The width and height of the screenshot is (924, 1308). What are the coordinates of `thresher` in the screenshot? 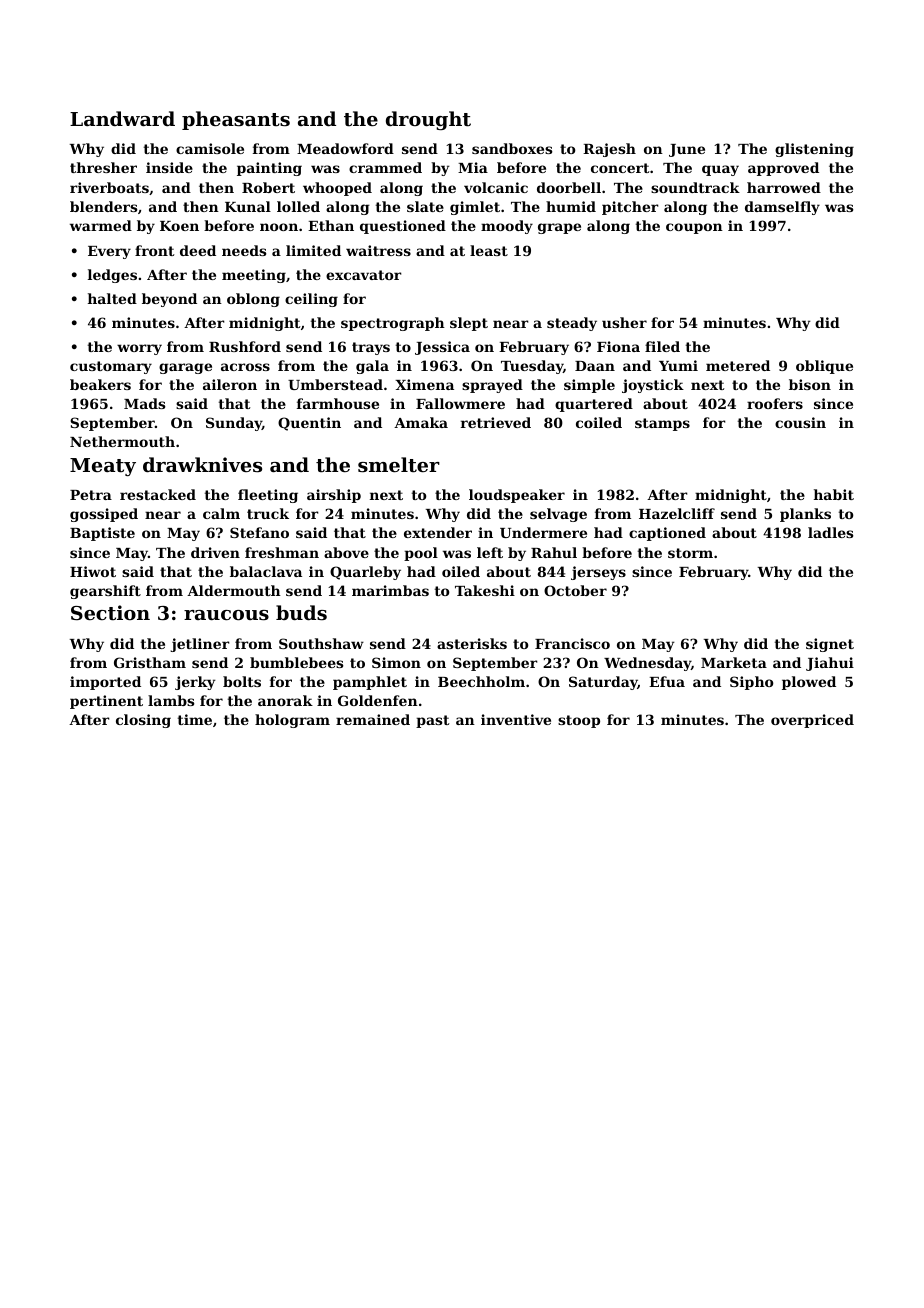 It's located at (103, 167).
